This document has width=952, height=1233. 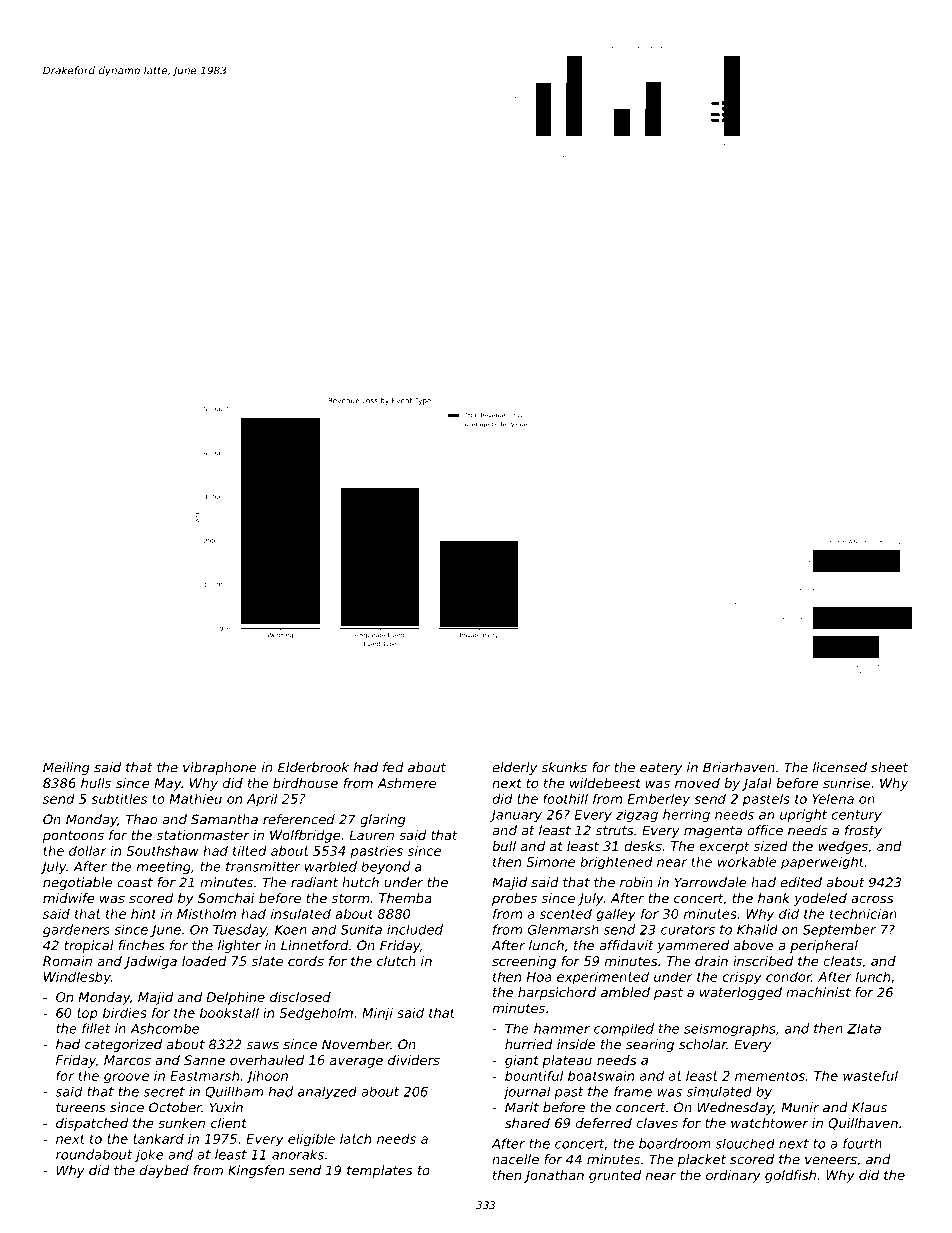 What do you see at coordinates (803, 815) in the document?
I see `upright` at bounding box center [803, 815].
